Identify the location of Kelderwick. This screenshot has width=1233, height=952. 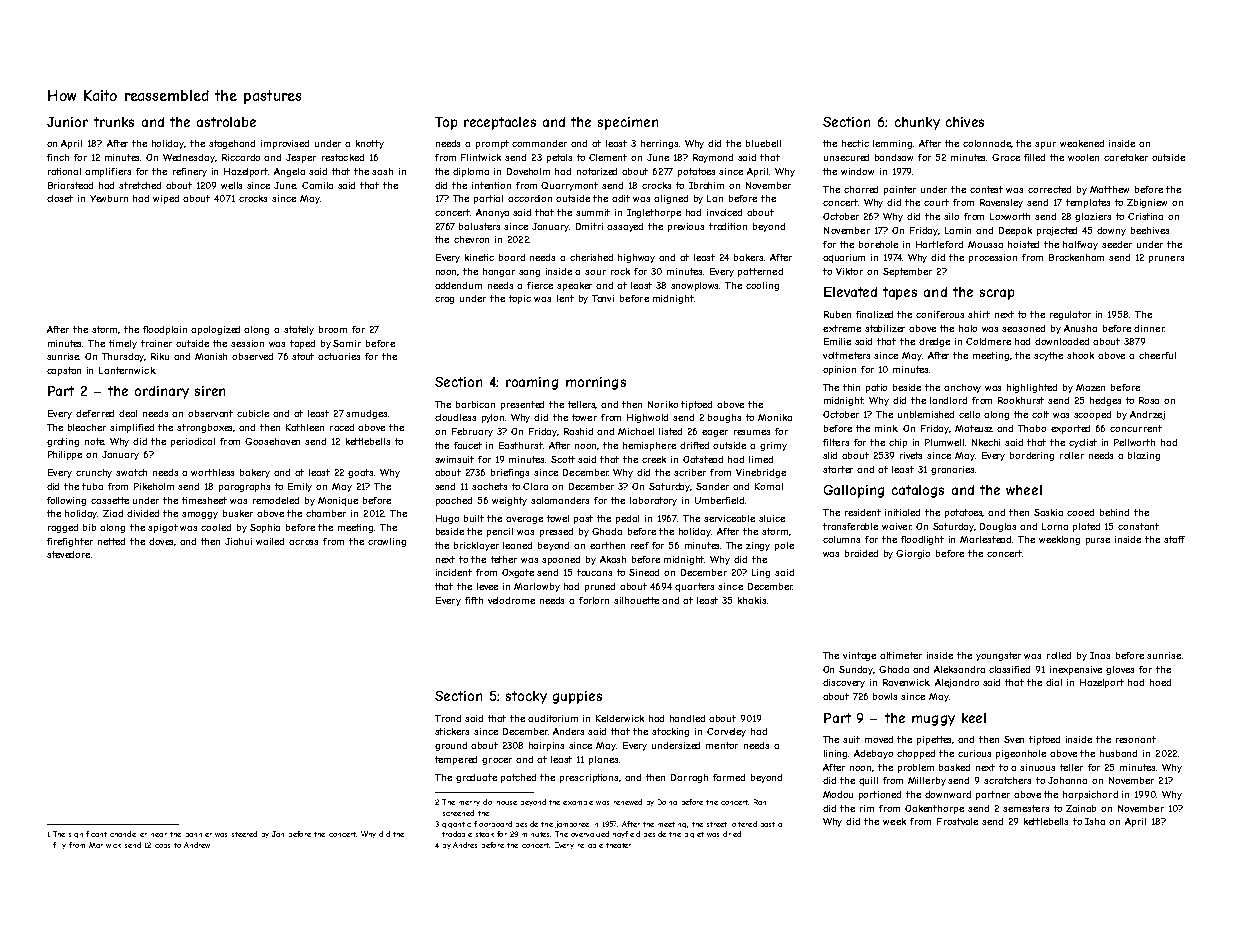
(620, 718).
